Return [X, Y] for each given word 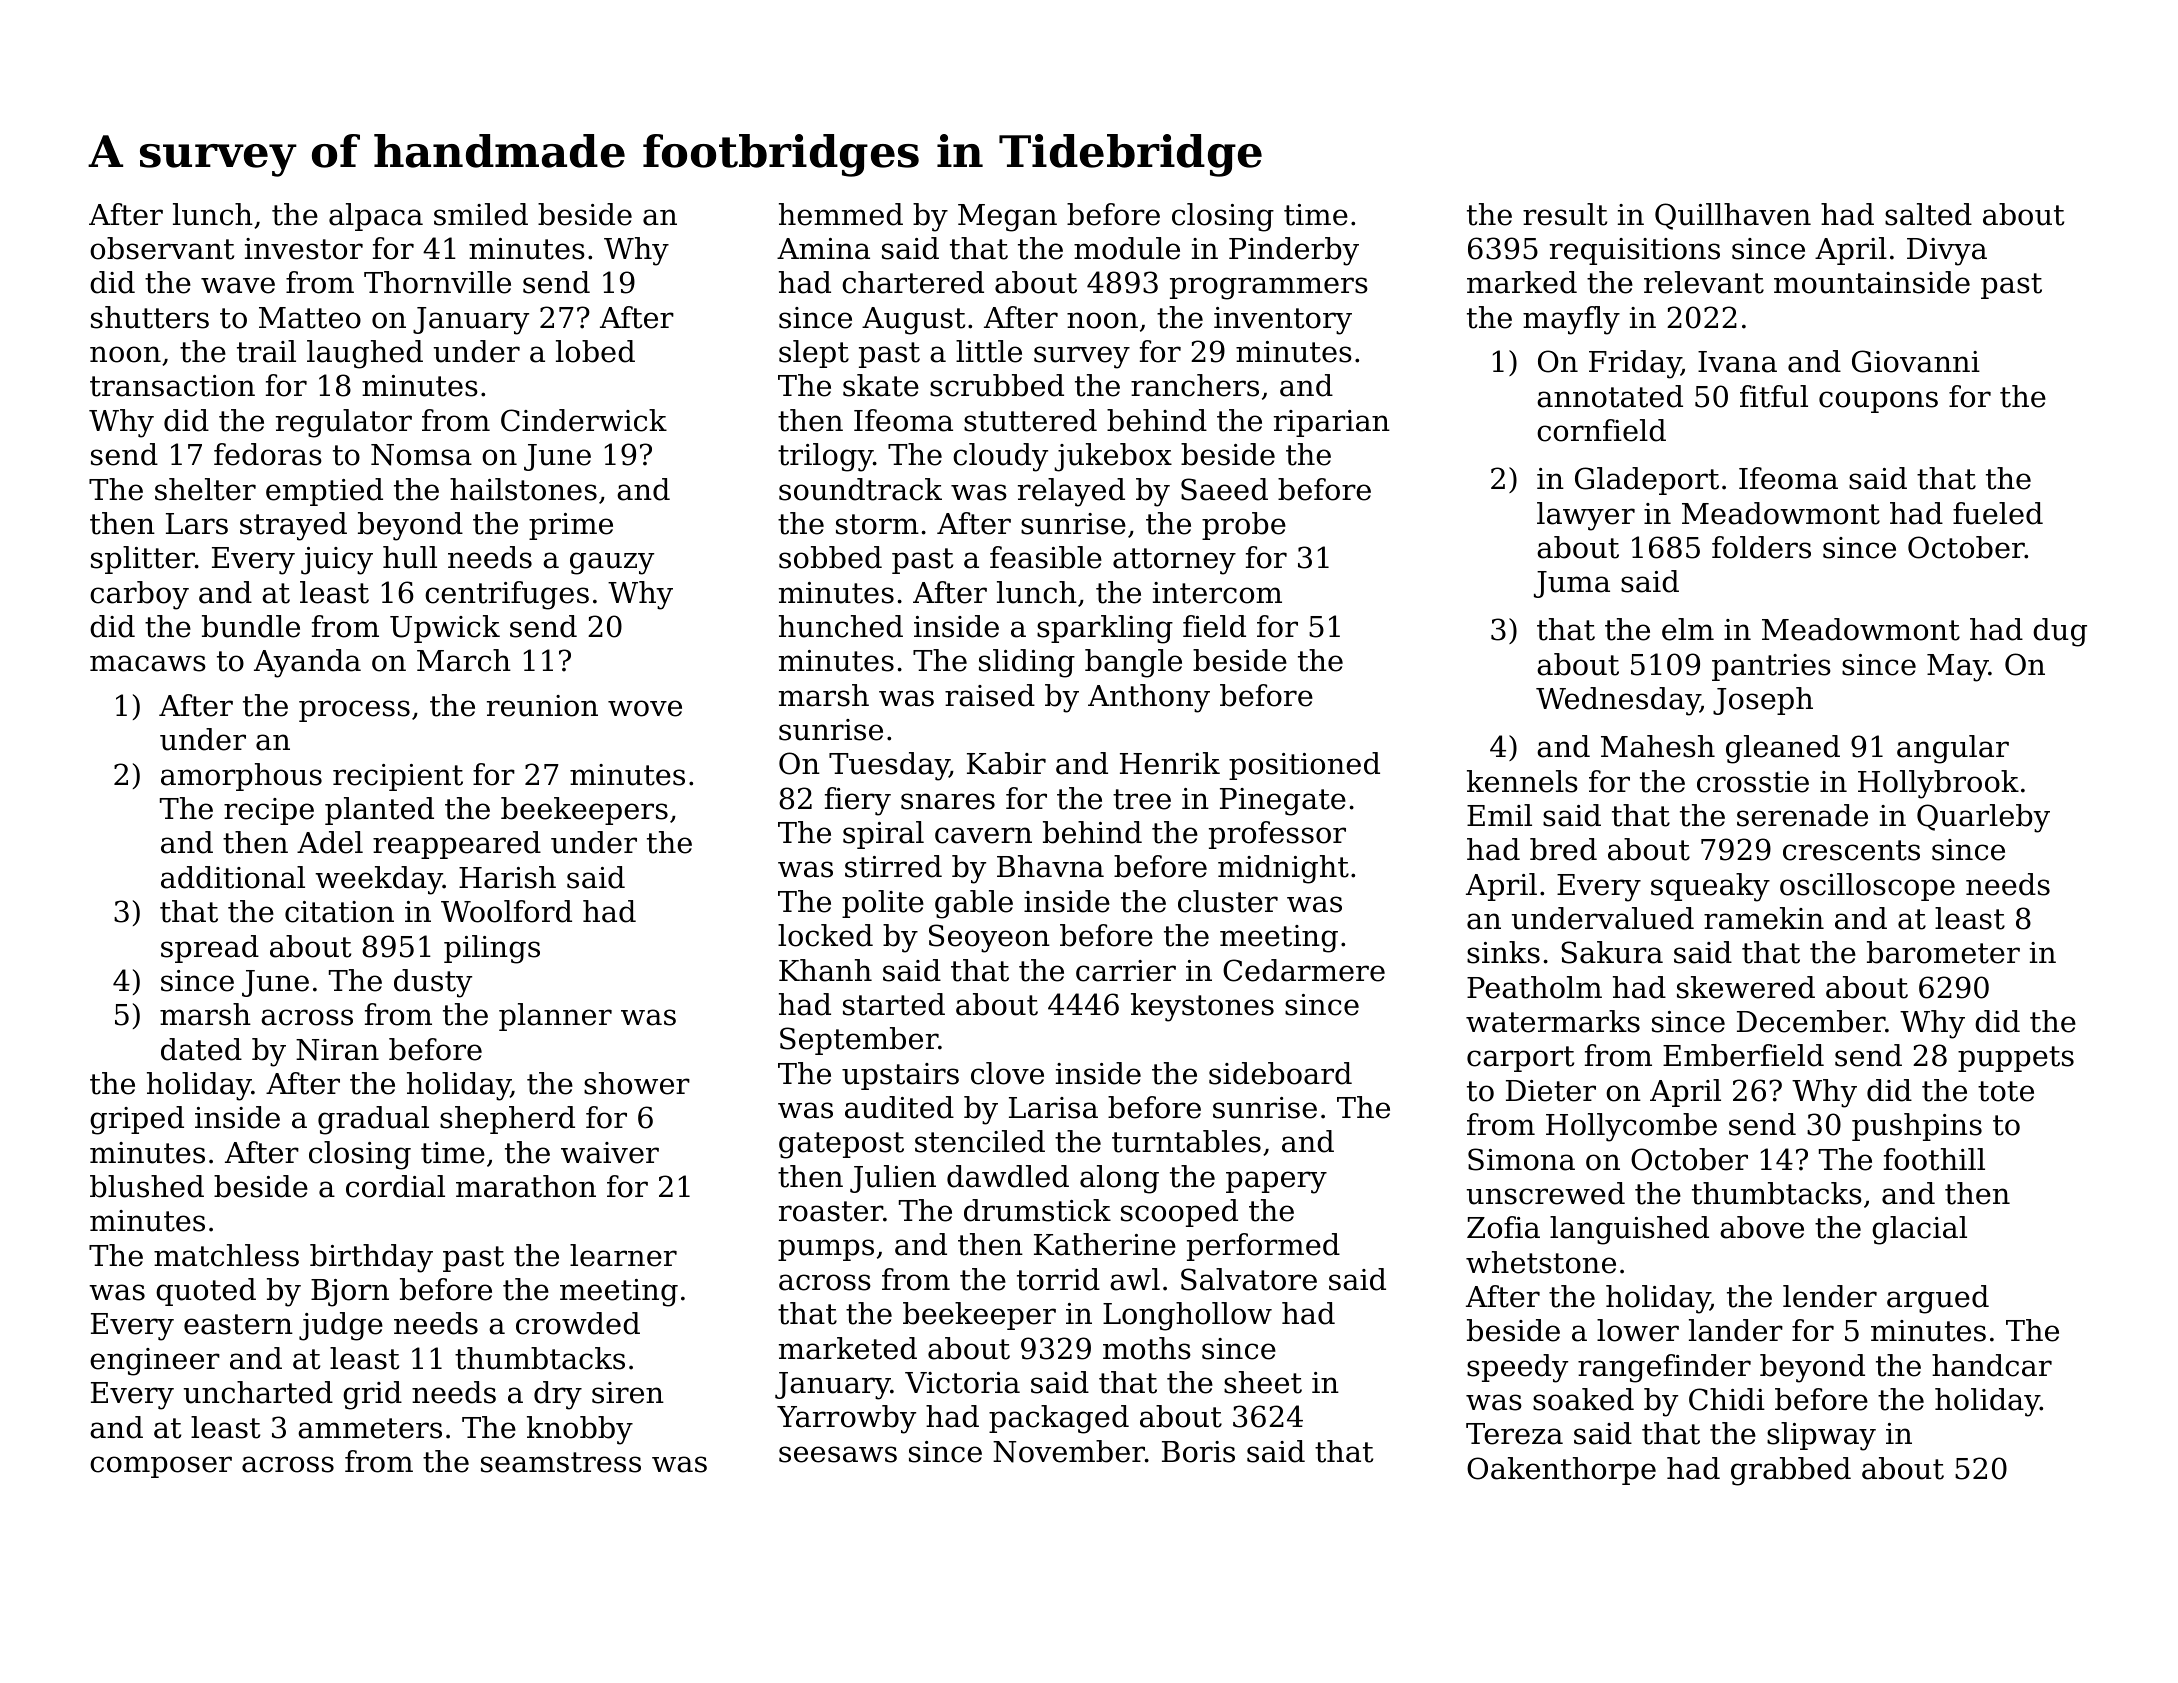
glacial [1919, 1230]
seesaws [838, 1454]
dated [201, 1049]
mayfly [1571, 320]
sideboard [1280, 1073]
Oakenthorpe [1561, 1471]
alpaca [376, 217]
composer [161, 1467]
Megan [1007, 218]
